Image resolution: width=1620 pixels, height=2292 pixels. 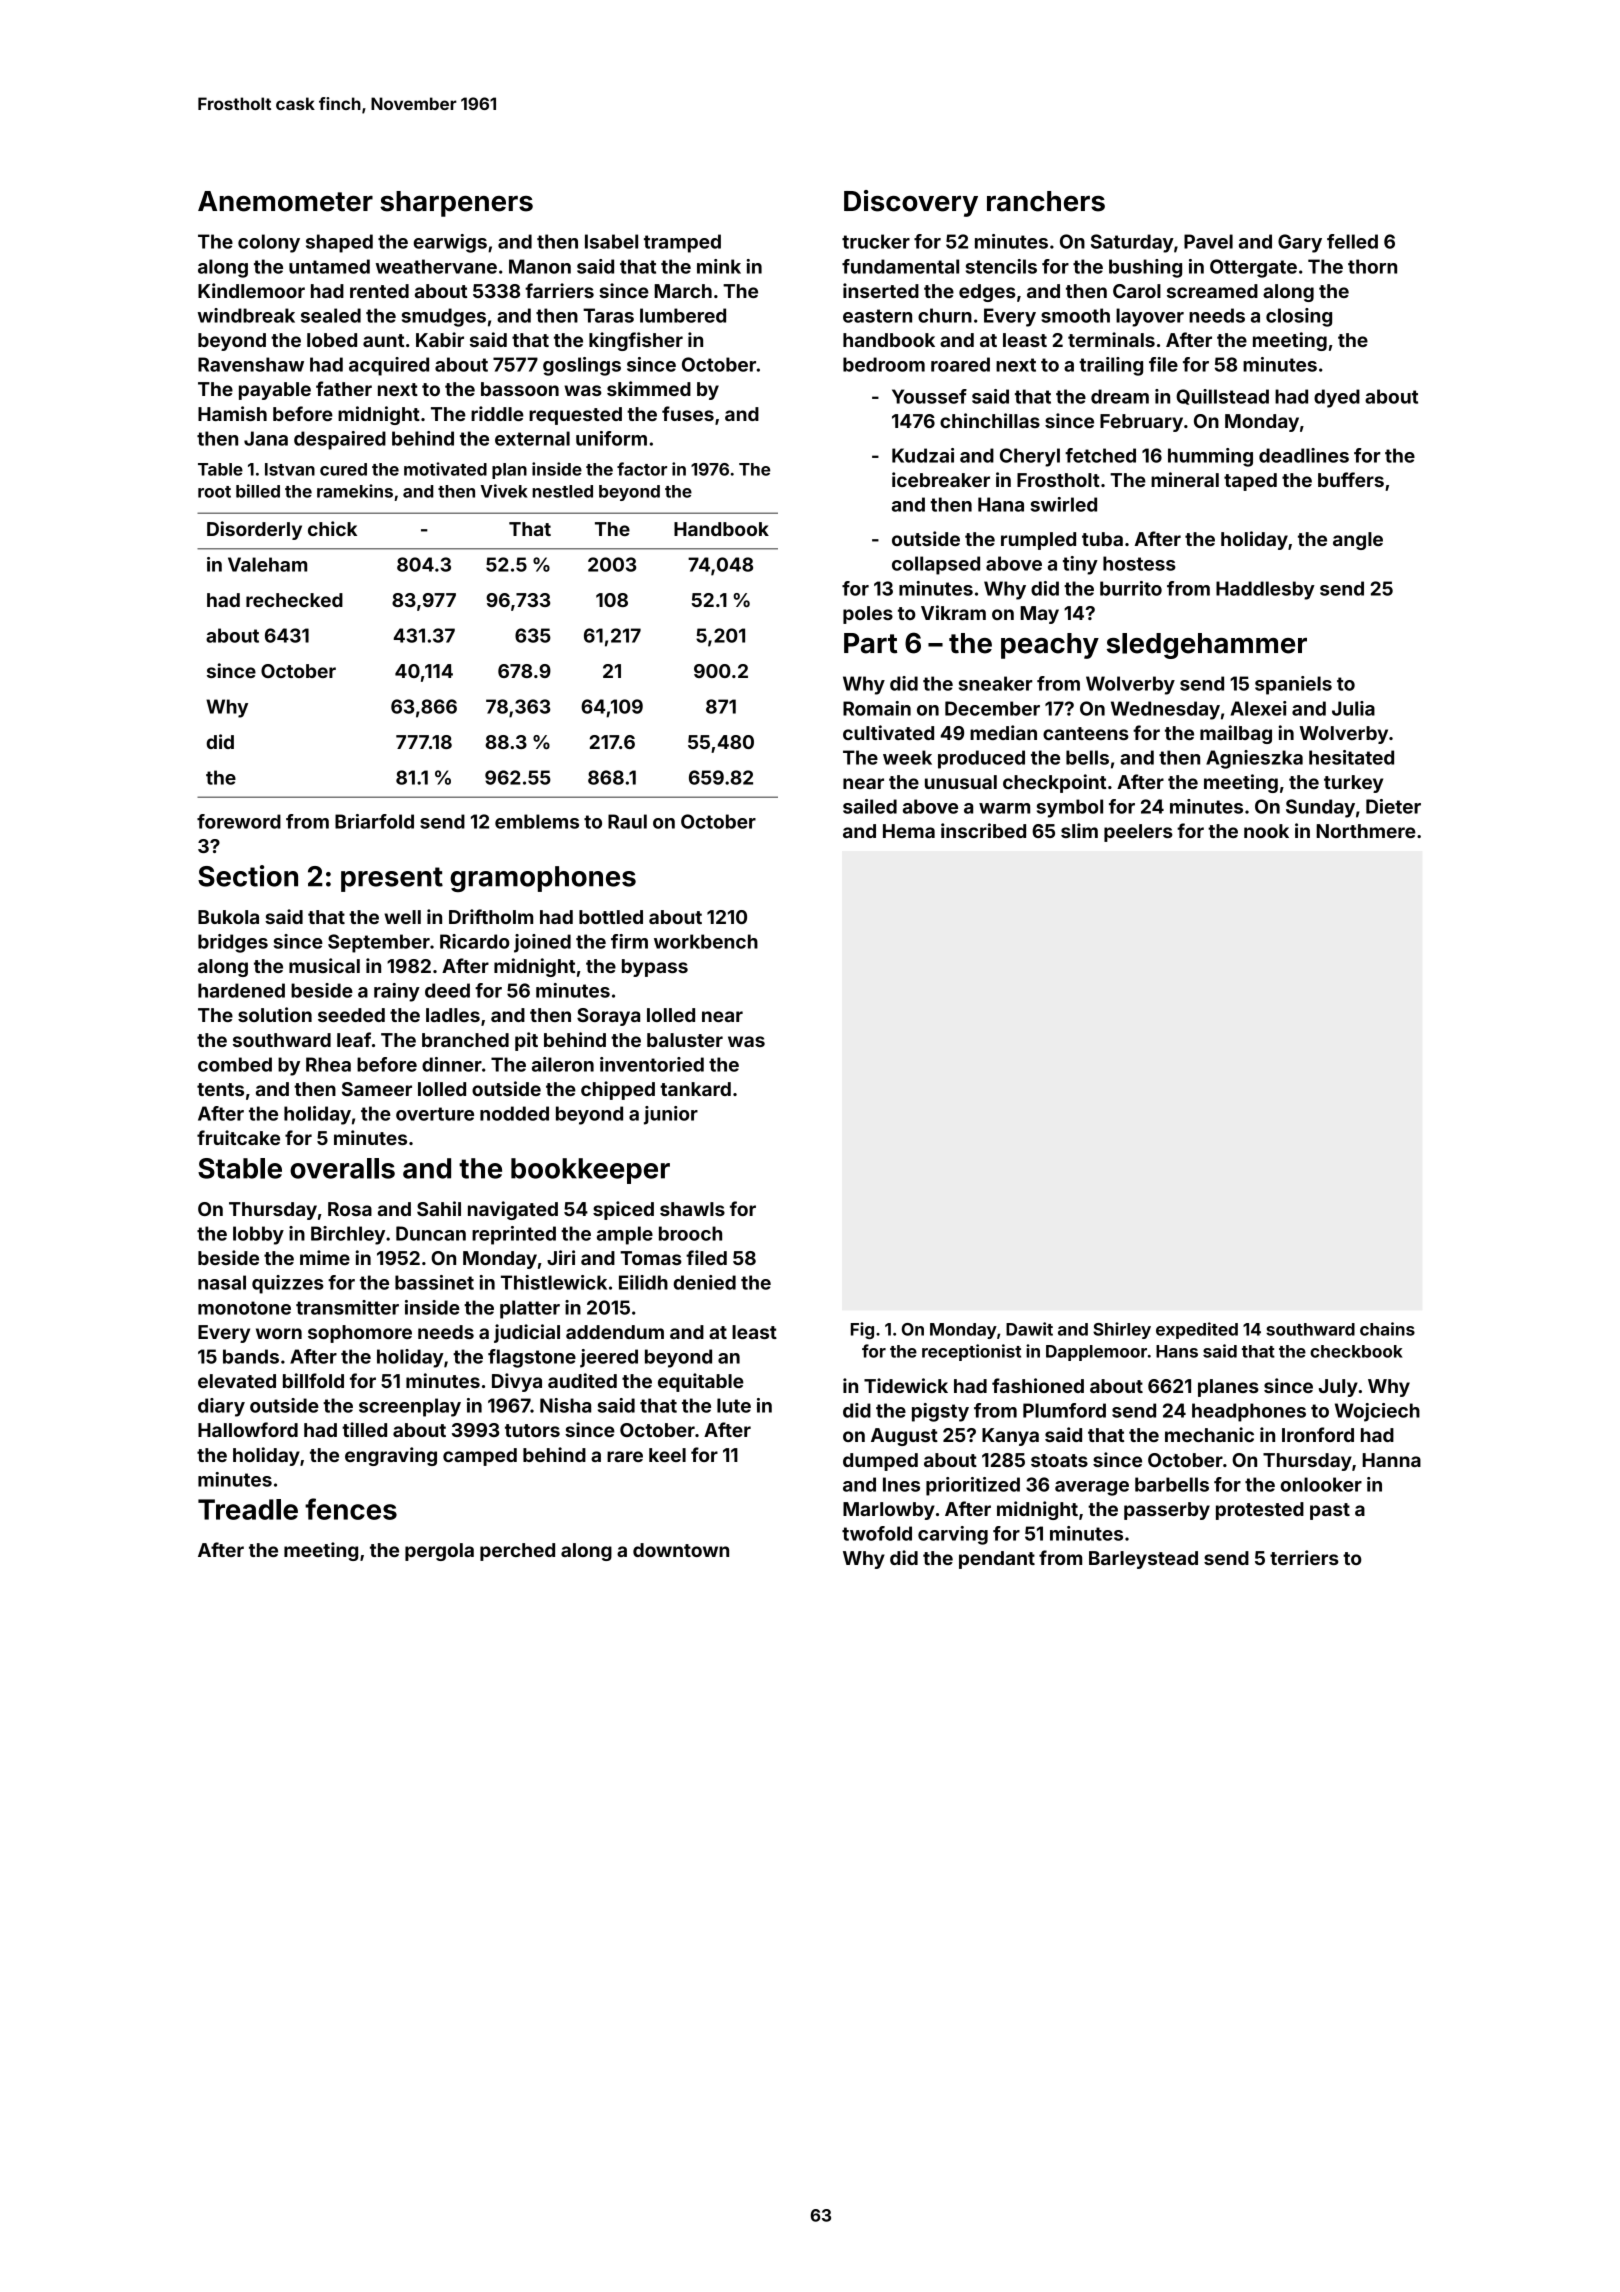 I want to click on Treadle, so click(x=248, y=1509).
